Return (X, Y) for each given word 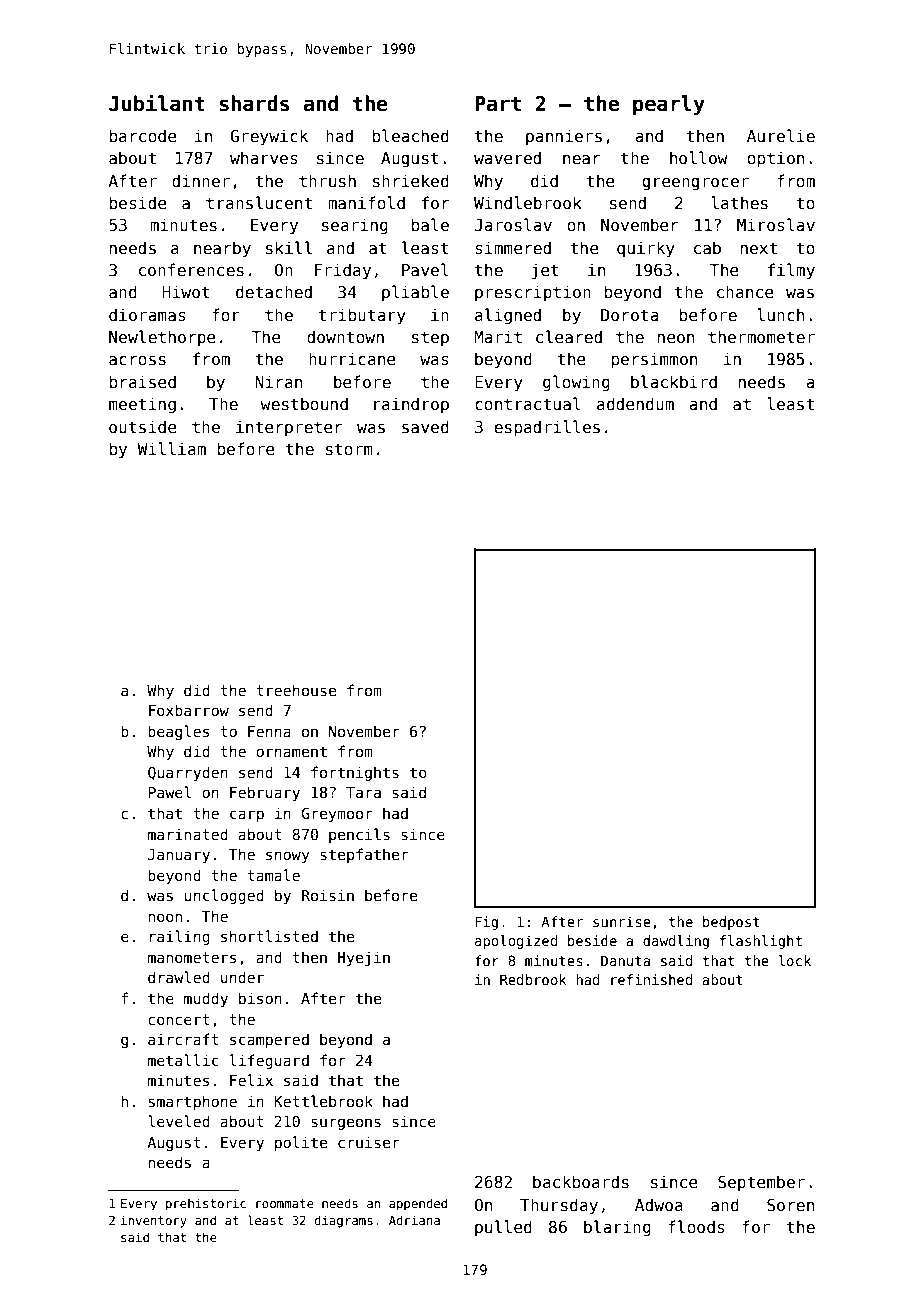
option (775, 159)
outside (142, 427)
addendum (635, 403)
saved (425, 427)
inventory (154, 1221)
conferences (191, 269)
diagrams (343, 1221)
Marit (498, 336)
